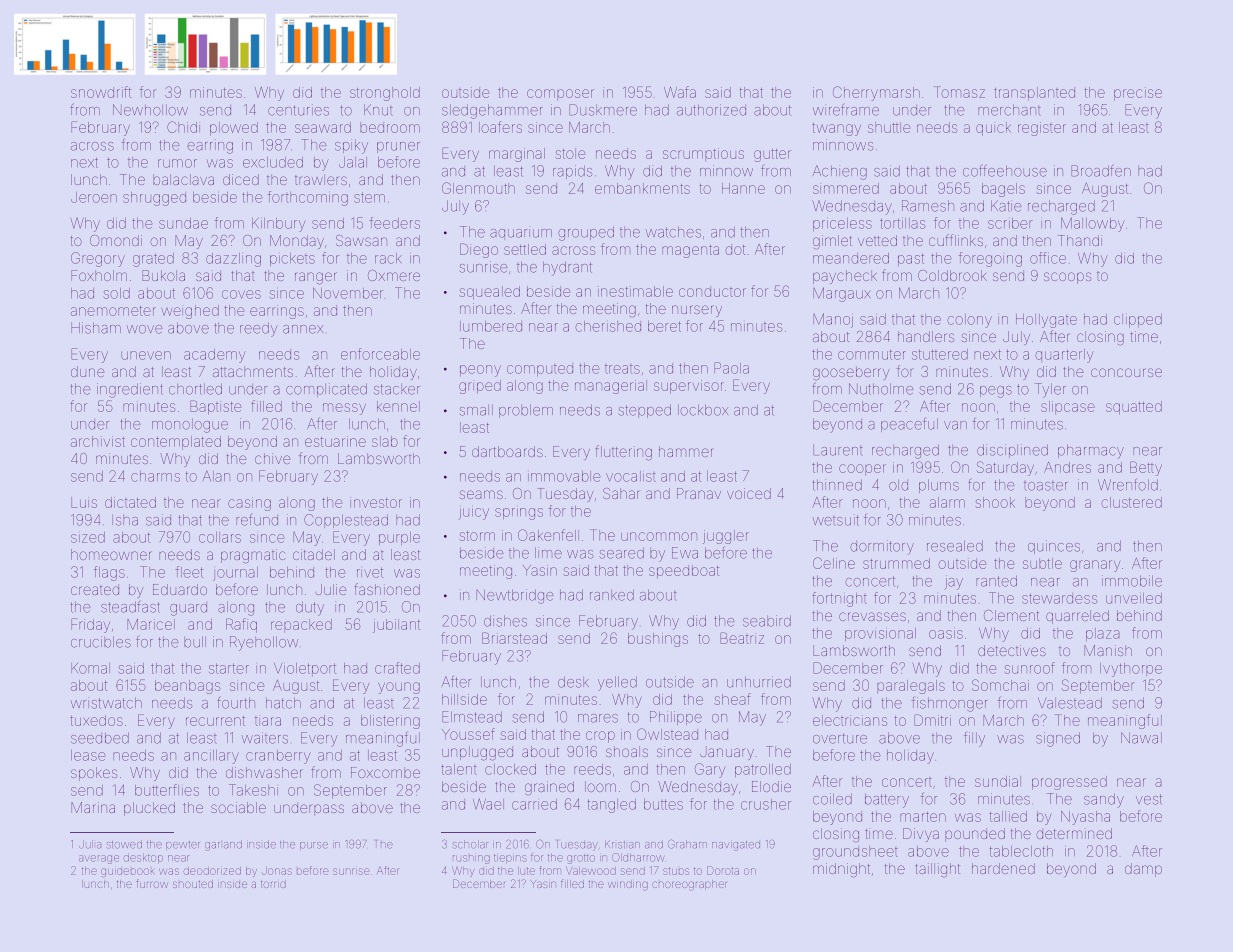  I want to click on torrid, so click(273, 884).
